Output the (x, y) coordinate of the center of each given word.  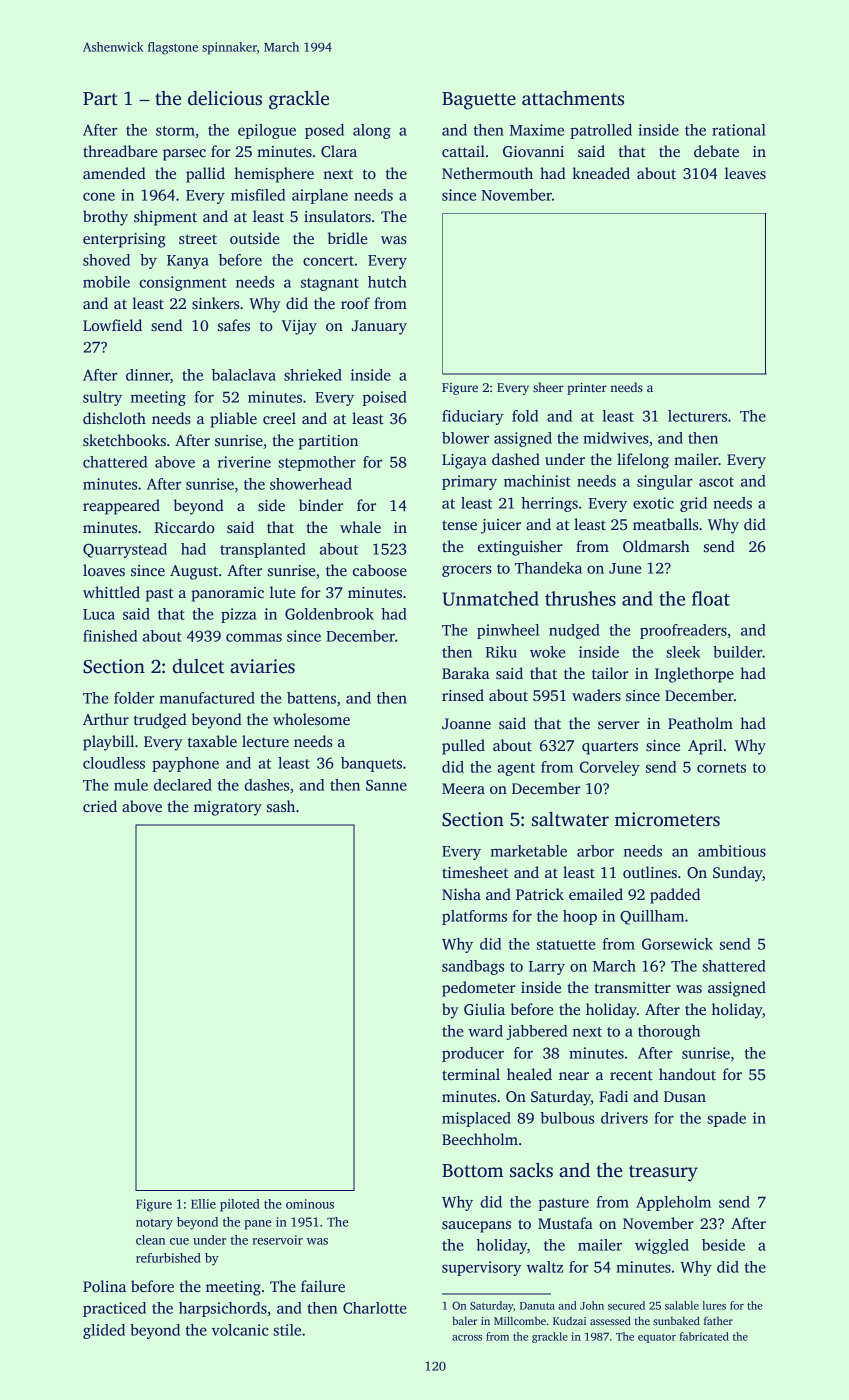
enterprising (124, 240)
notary (154, 1224)
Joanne (466, 723)
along (372, 131)
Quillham (652, 917)
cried (100, 806)
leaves (745, 173)
